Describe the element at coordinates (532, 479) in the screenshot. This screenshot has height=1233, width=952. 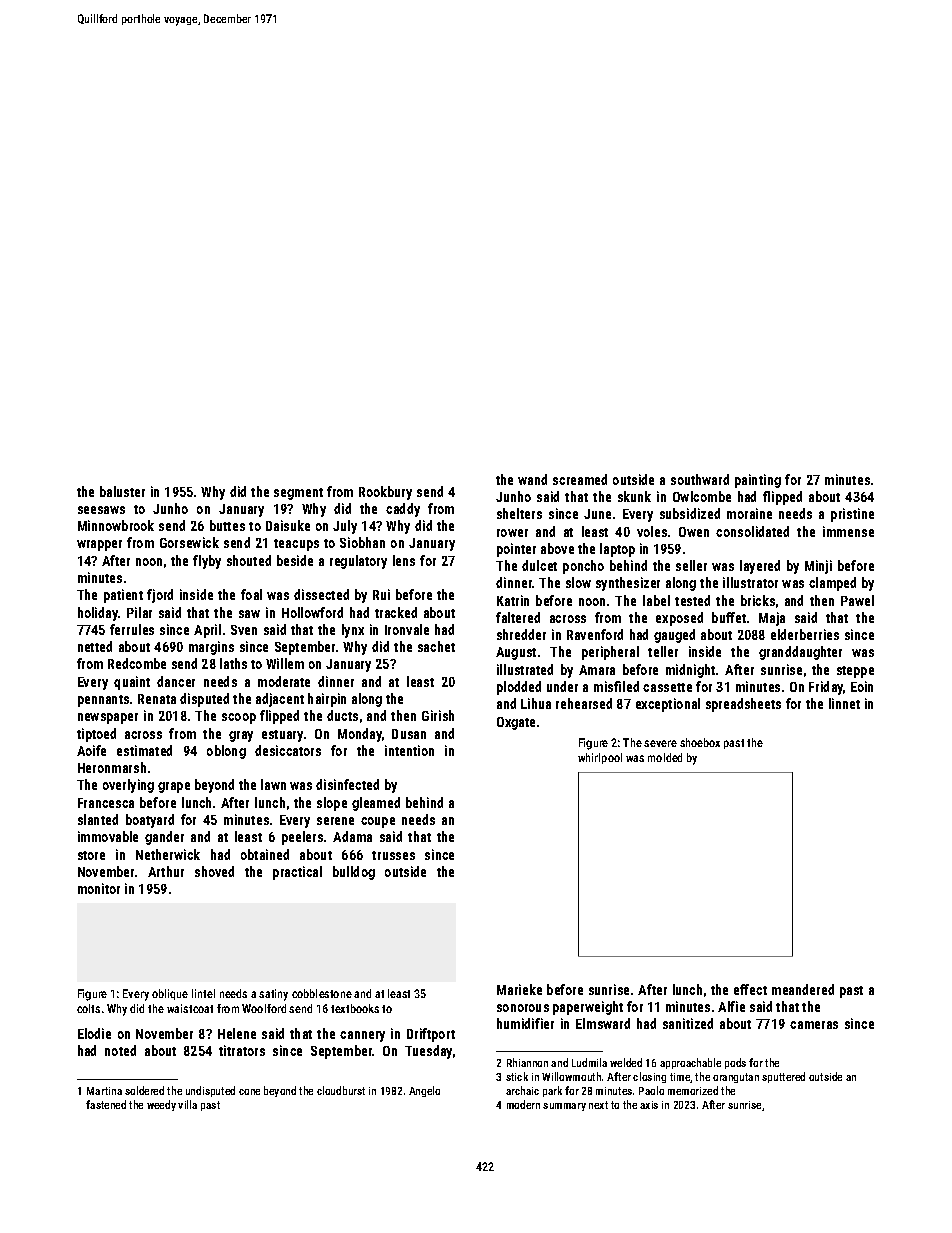
I see `wand` at that location.
